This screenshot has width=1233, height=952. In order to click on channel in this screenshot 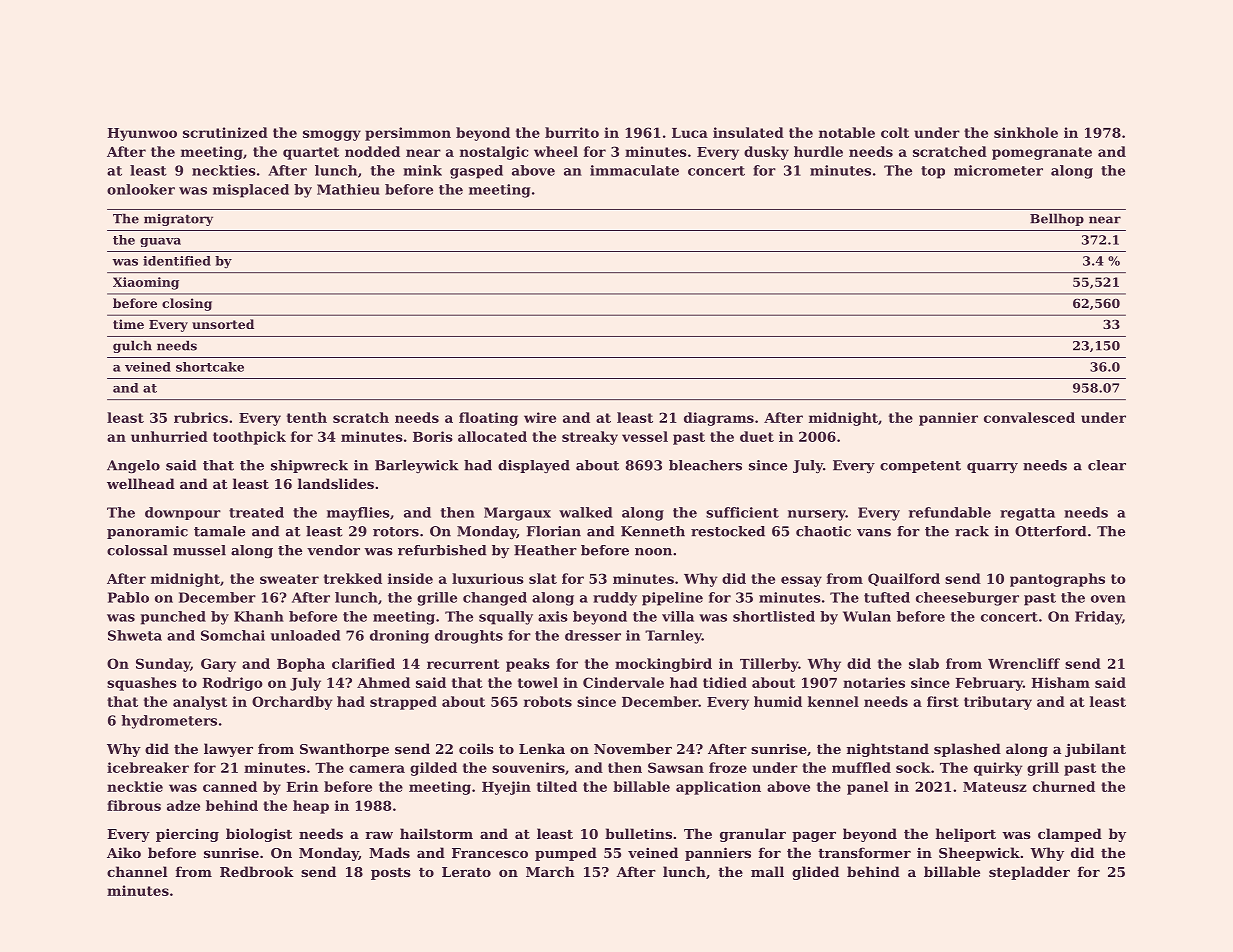, I will do `click(137, 871)`.
